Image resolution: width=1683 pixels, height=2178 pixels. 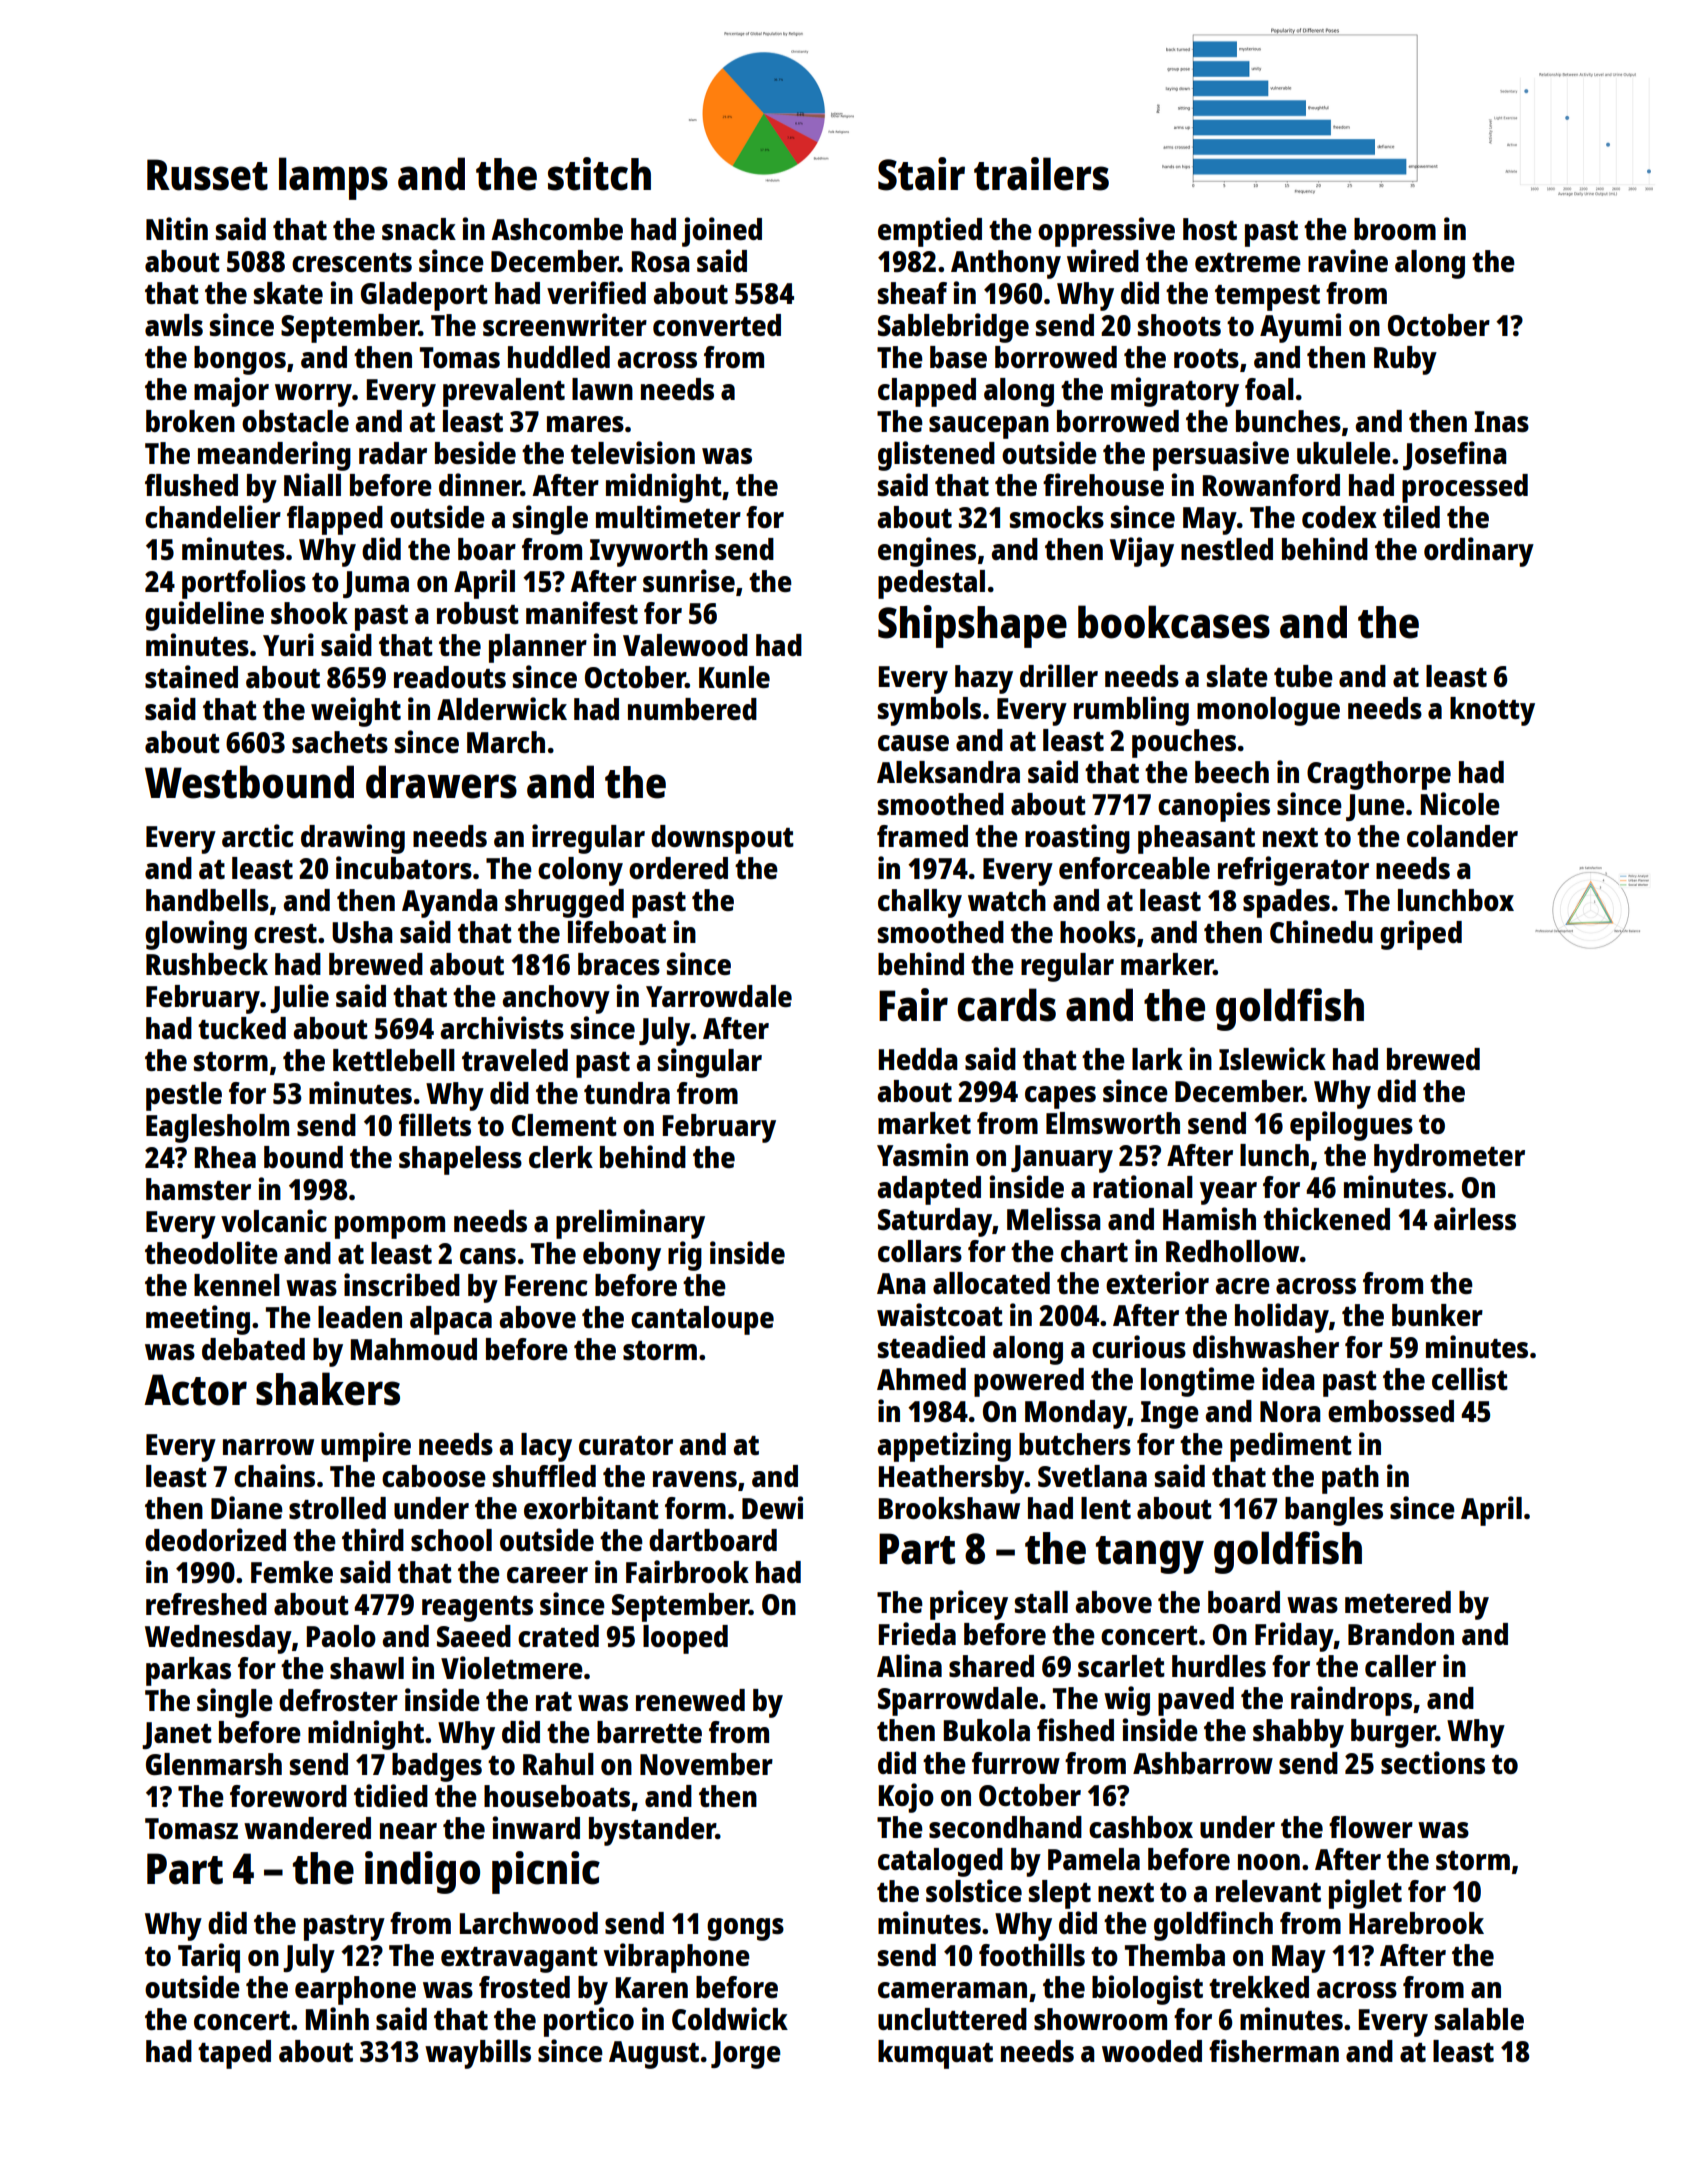 I want to click on Dewi, so click(x=772, y=1507).
